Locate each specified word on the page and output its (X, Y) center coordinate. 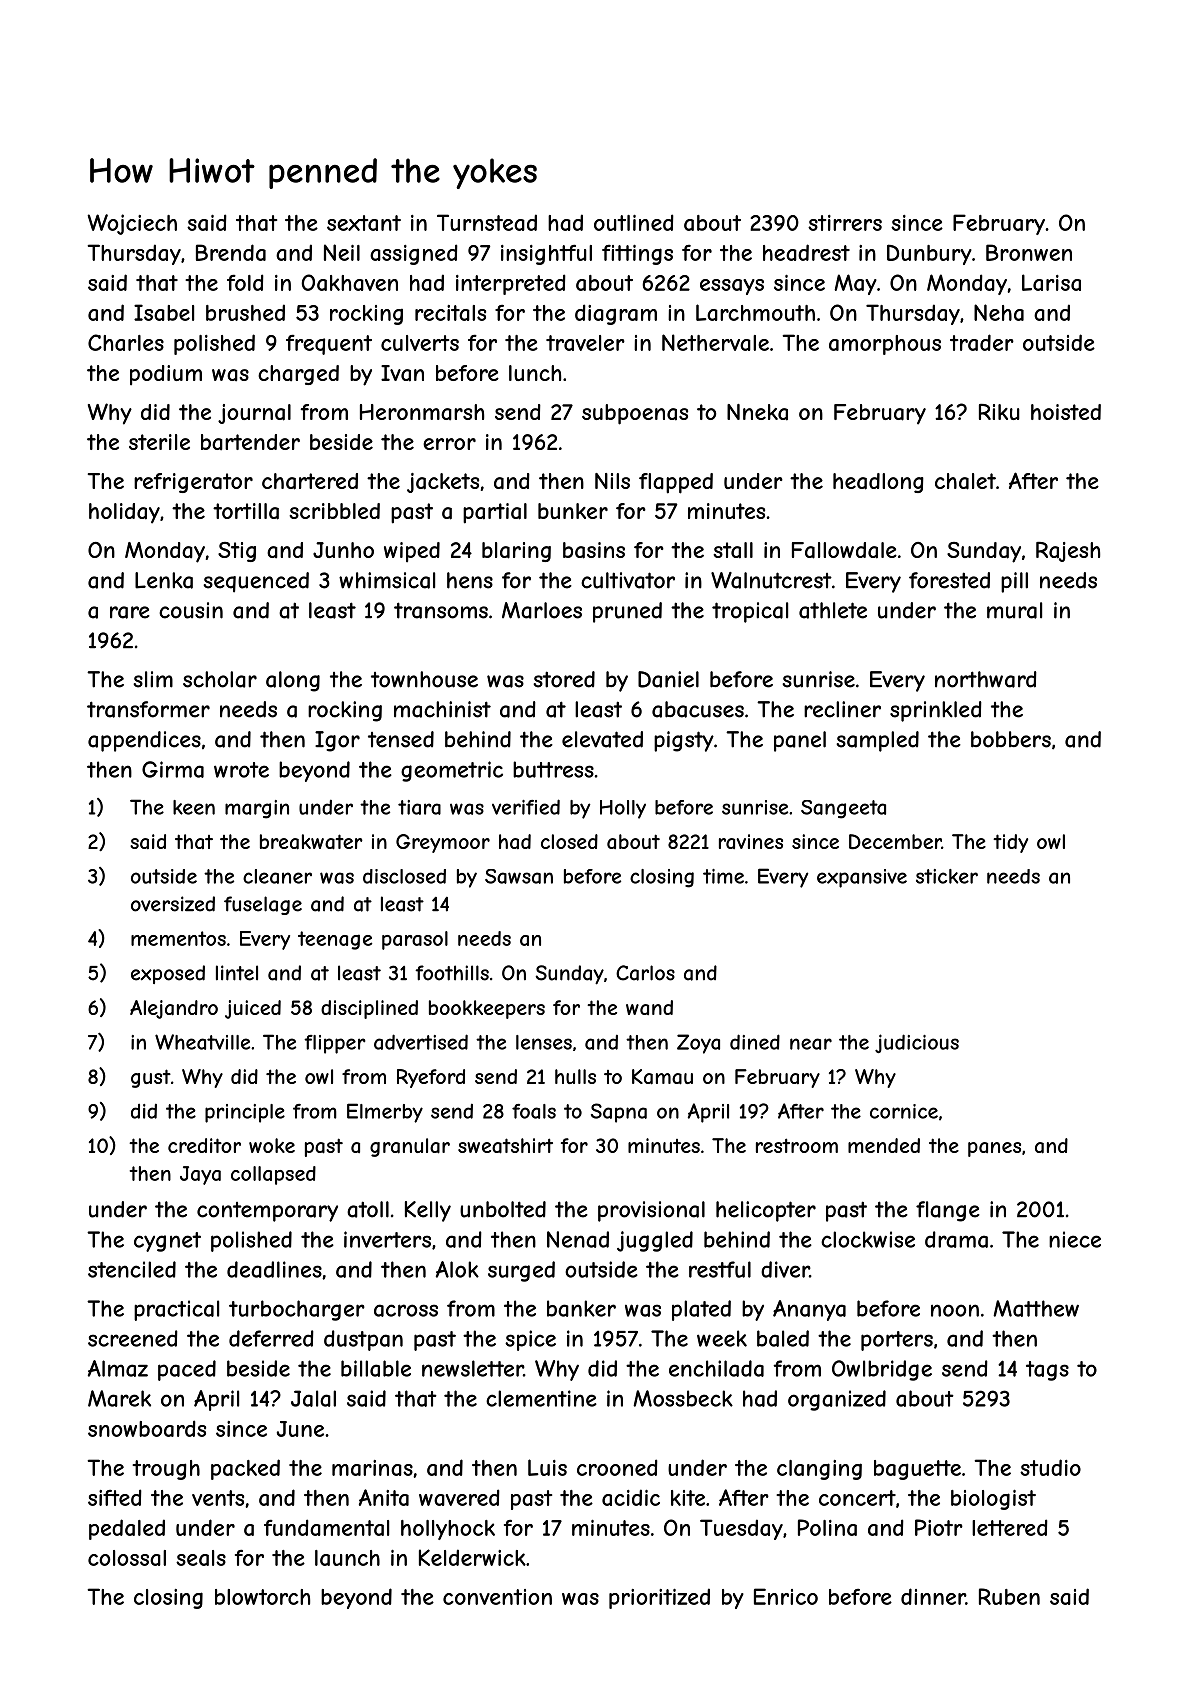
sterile (159, 442)
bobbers (1011, 739)
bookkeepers (487, 1009)
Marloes (542, 610)
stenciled (132, 1269)
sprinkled (936, 711)
